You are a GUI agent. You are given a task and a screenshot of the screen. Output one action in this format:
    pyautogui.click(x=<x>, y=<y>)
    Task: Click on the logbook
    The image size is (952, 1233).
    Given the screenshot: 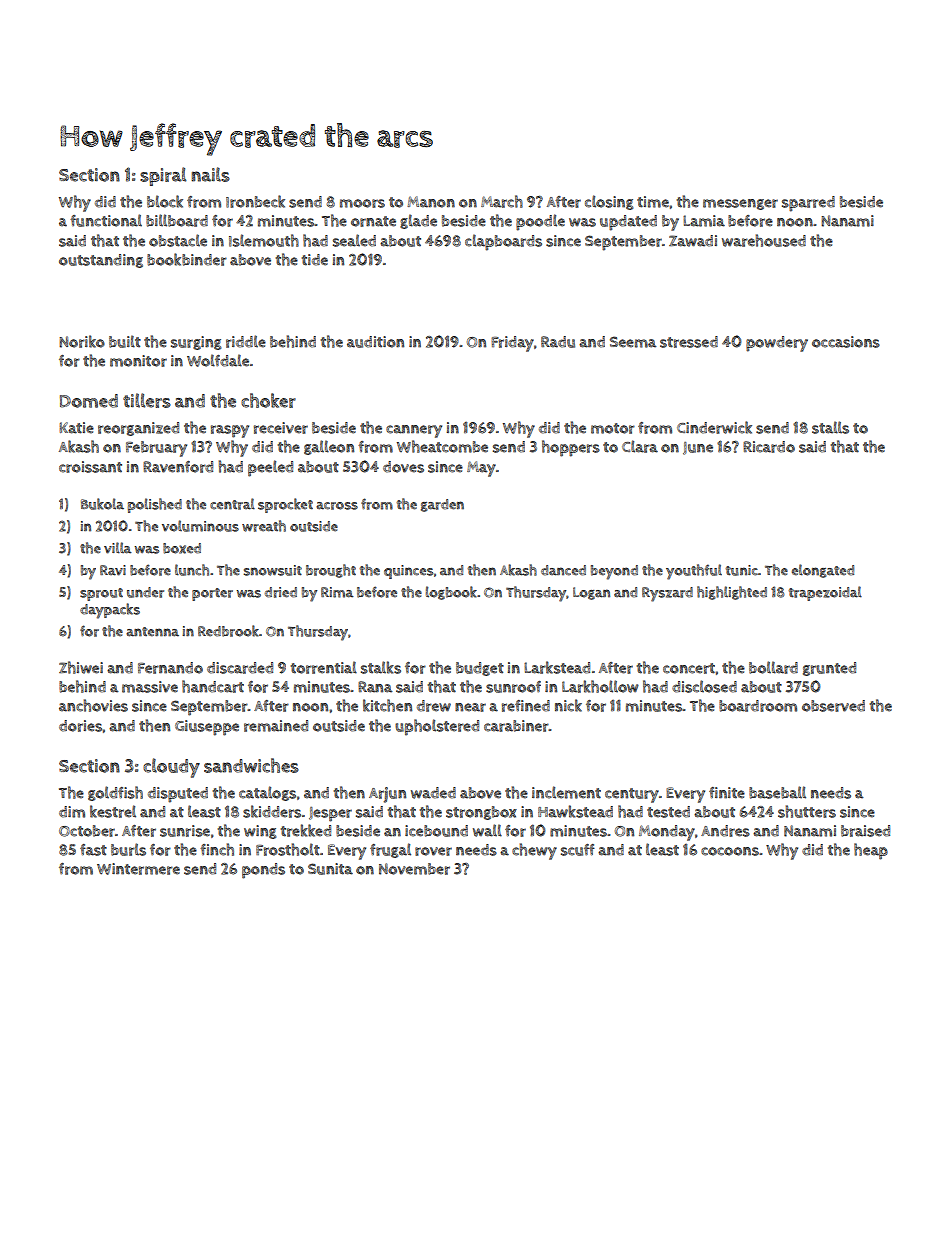 What is the action you would take?
    pyautogui.click(x=451, y=593)
